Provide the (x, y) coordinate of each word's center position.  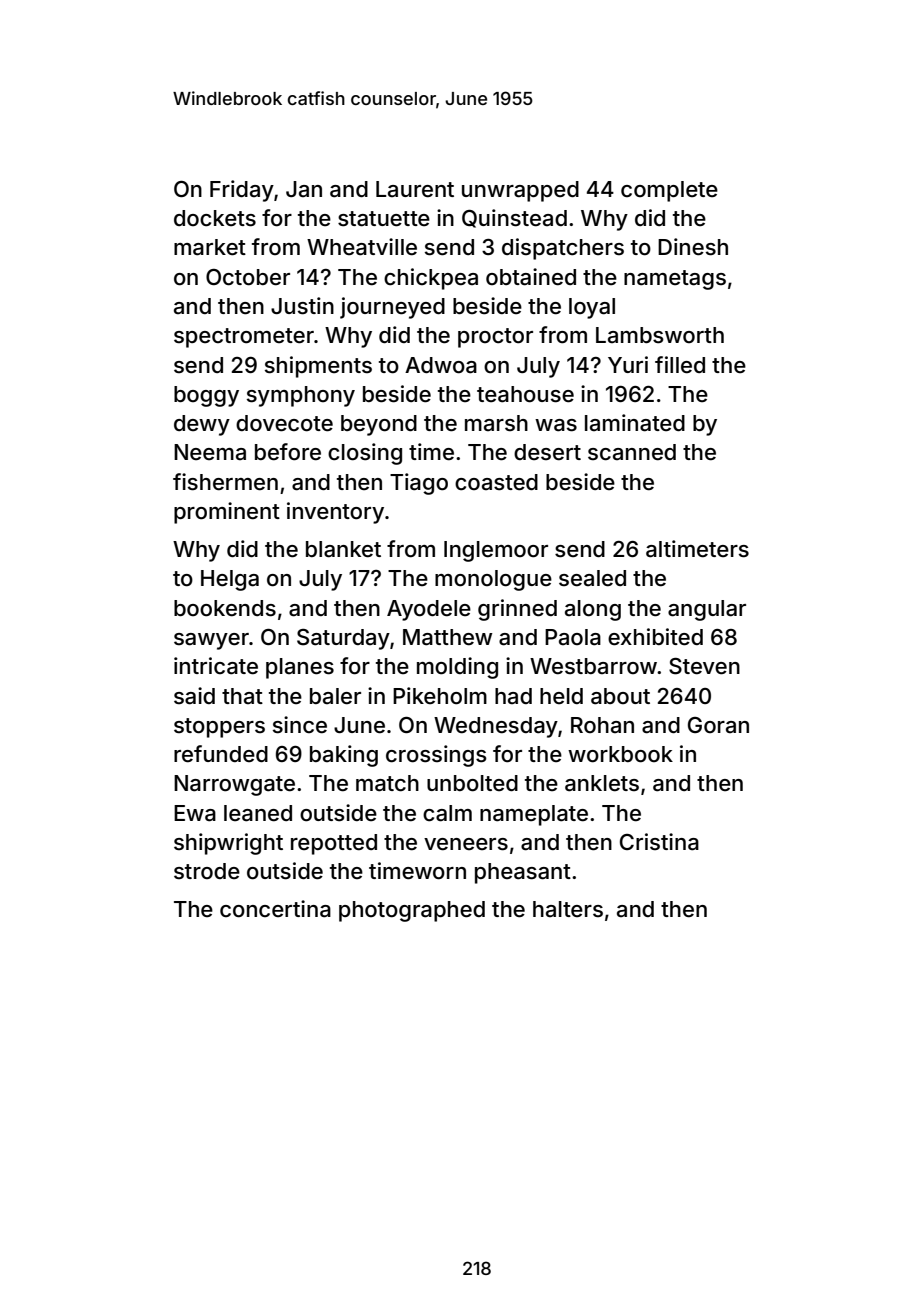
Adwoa (441, 365)
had (513, 696)
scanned (632, 452)
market (210, 247)
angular (707, 610)
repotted (334, 844)
